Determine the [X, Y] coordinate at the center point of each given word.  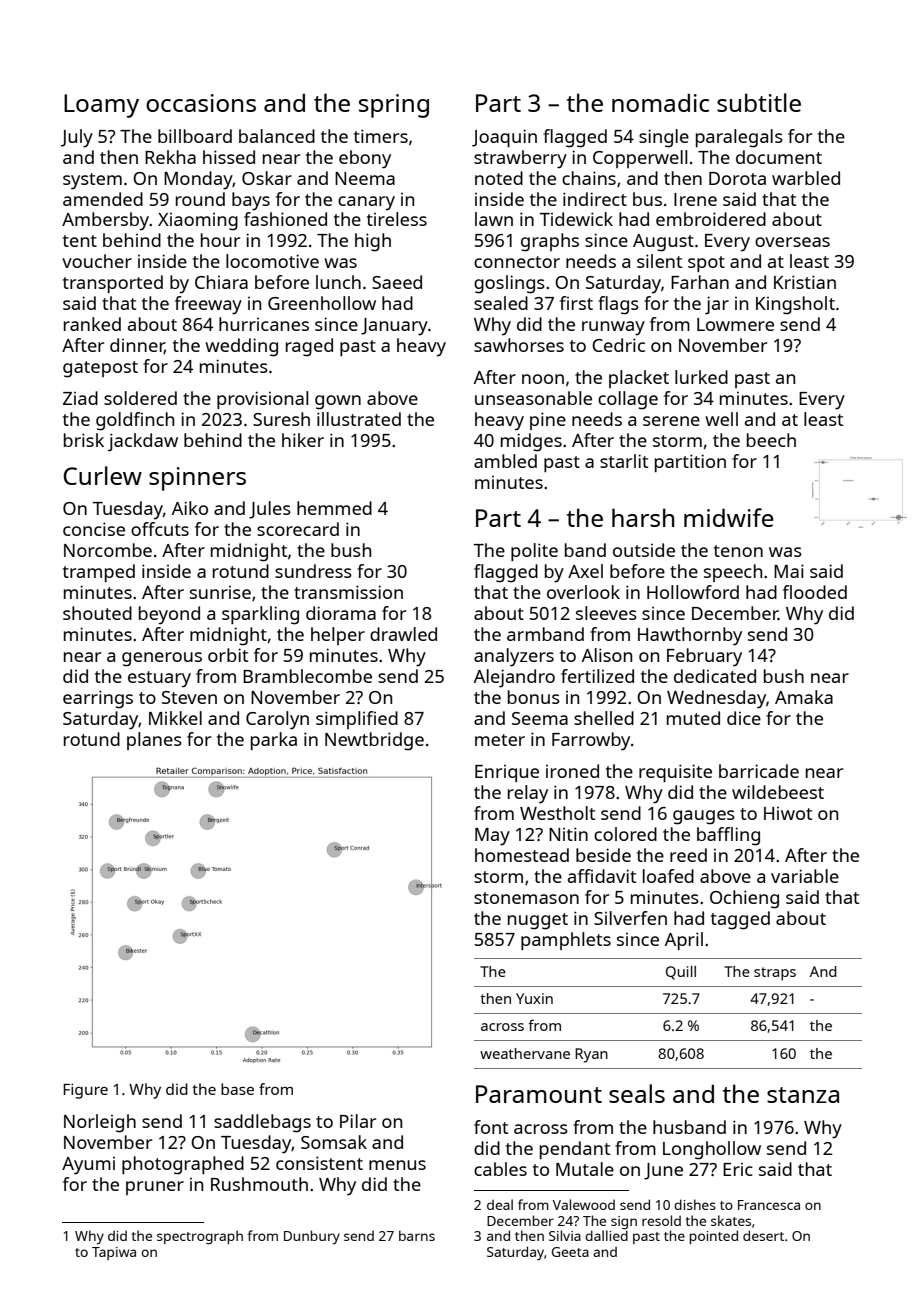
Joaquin [504, 138]
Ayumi [88, 1166]
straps [775, 974]
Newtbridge [374, 741]
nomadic [660, 102]
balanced [277, 136]
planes [154, 741]
